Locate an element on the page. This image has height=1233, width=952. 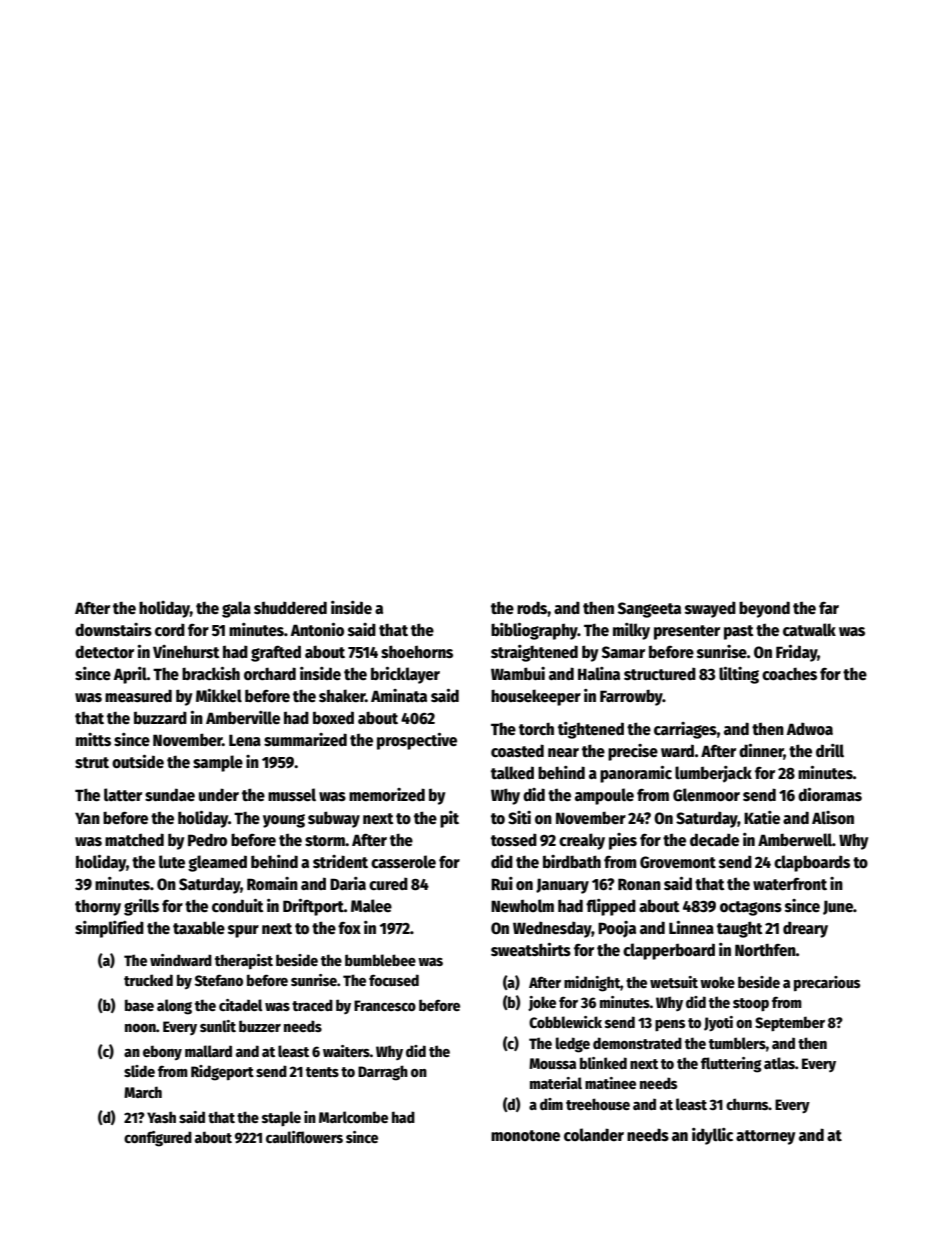
rods is located at coordinates (532, 607).
